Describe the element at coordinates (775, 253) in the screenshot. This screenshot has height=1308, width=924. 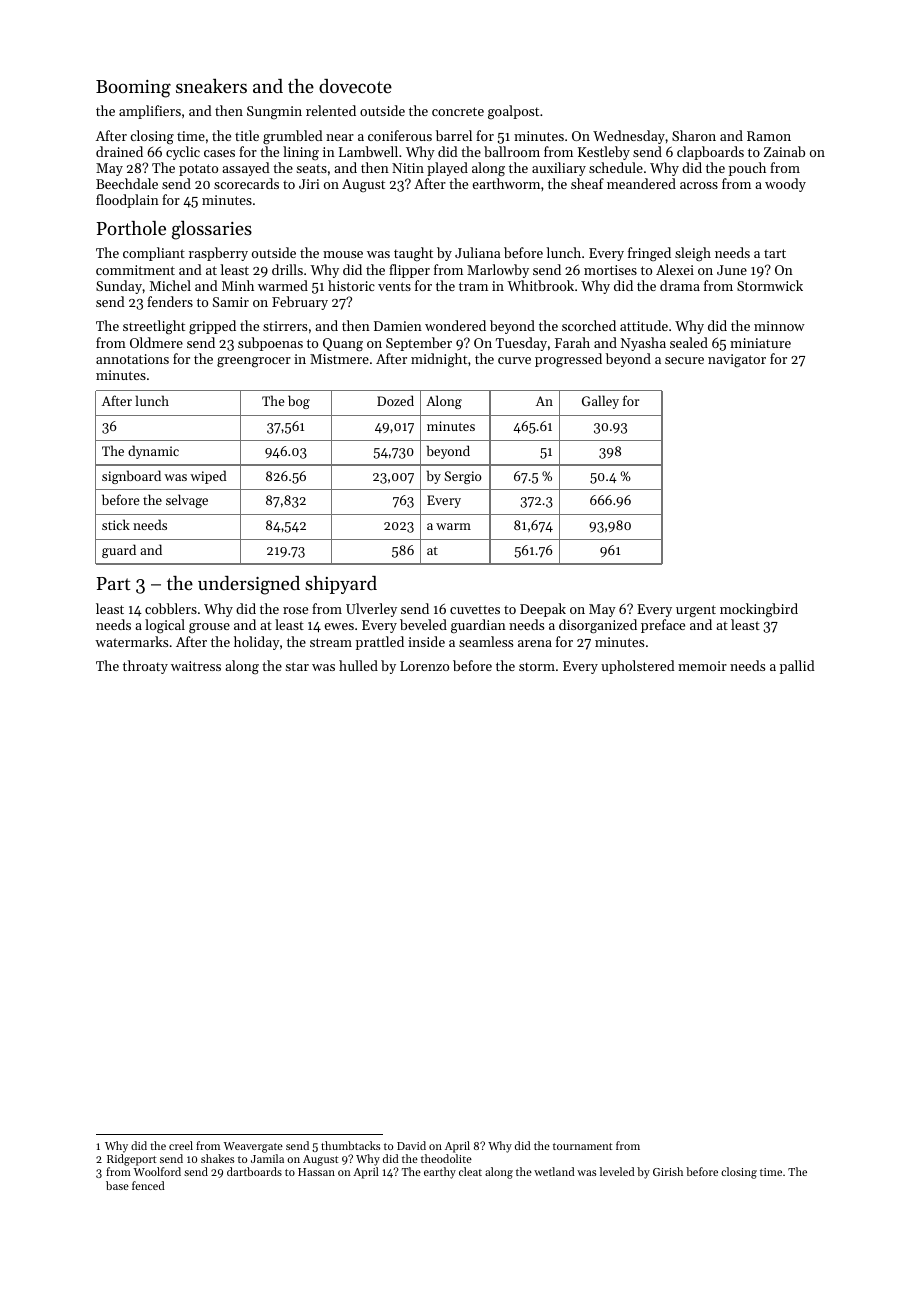
I see `tart` at that location.
